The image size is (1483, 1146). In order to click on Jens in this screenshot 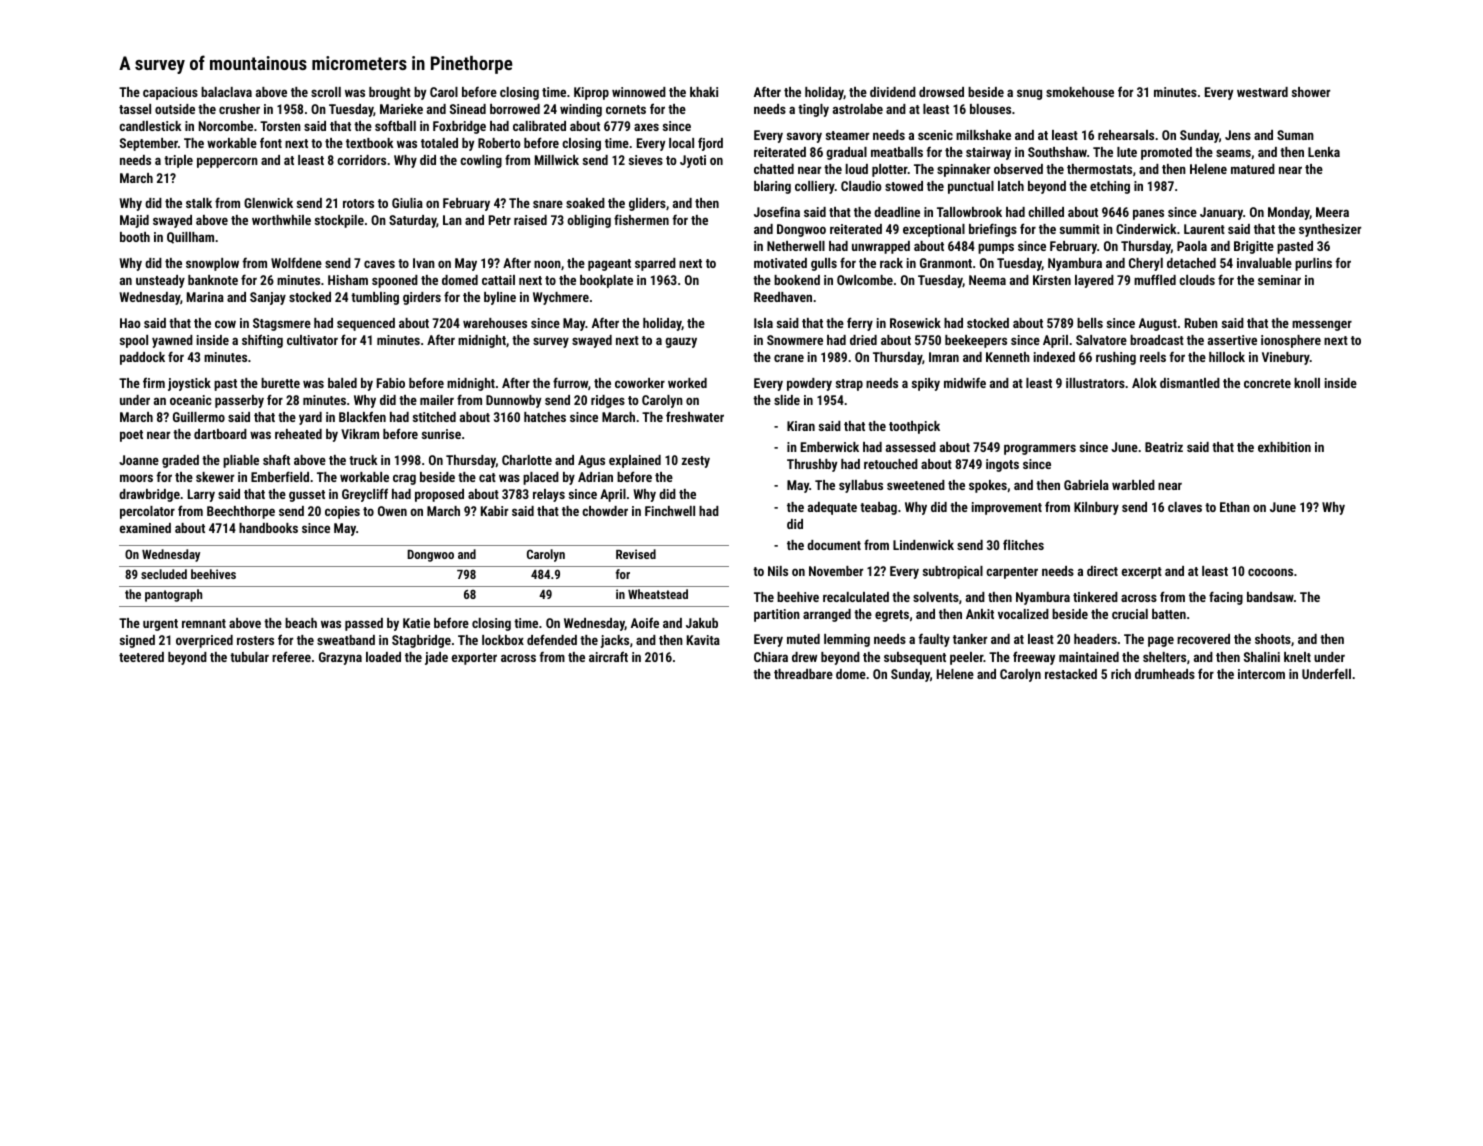, I will do `click(1238, 135)`.
